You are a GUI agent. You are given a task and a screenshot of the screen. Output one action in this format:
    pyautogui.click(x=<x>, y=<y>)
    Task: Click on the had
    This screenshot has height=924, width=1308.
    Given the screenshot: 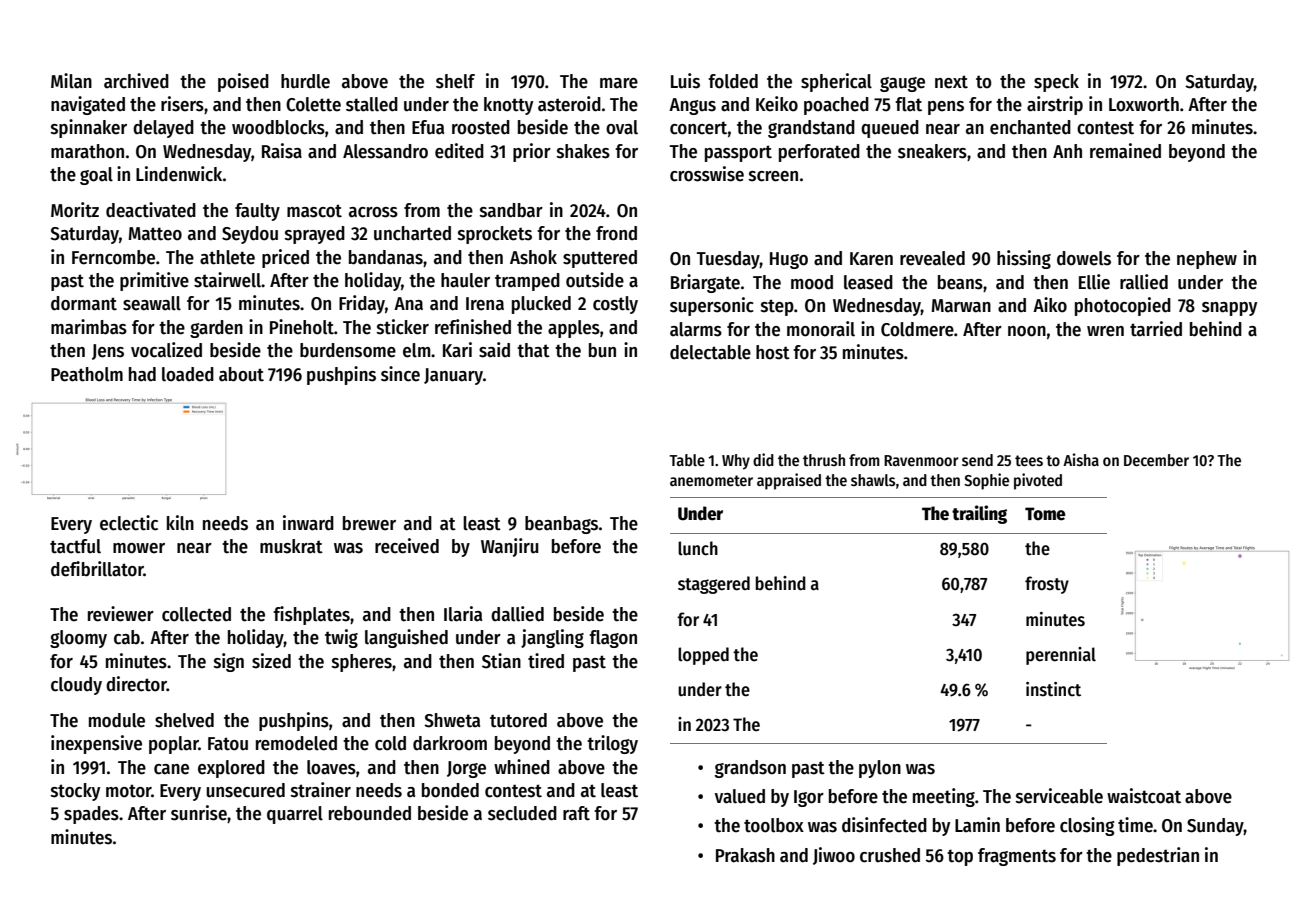 What is the action you would take?
    pyautogui.click(x=142, y=374)
